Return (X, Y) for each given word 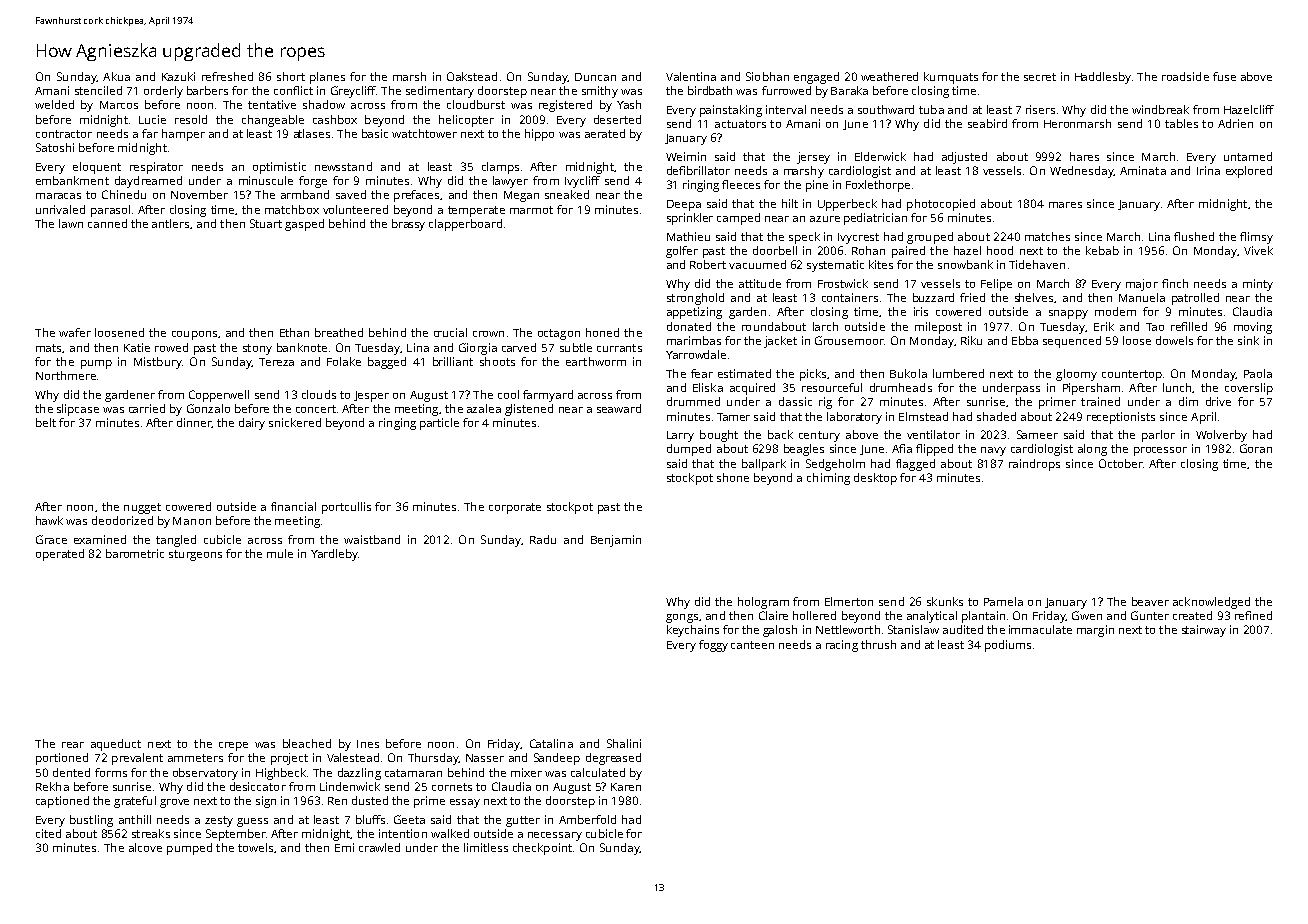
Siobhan (767, 76)
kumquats (951, 78)
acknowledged (1211, 603)
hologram (763, 603)
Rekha (52, 786)
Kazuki (178, 76)
